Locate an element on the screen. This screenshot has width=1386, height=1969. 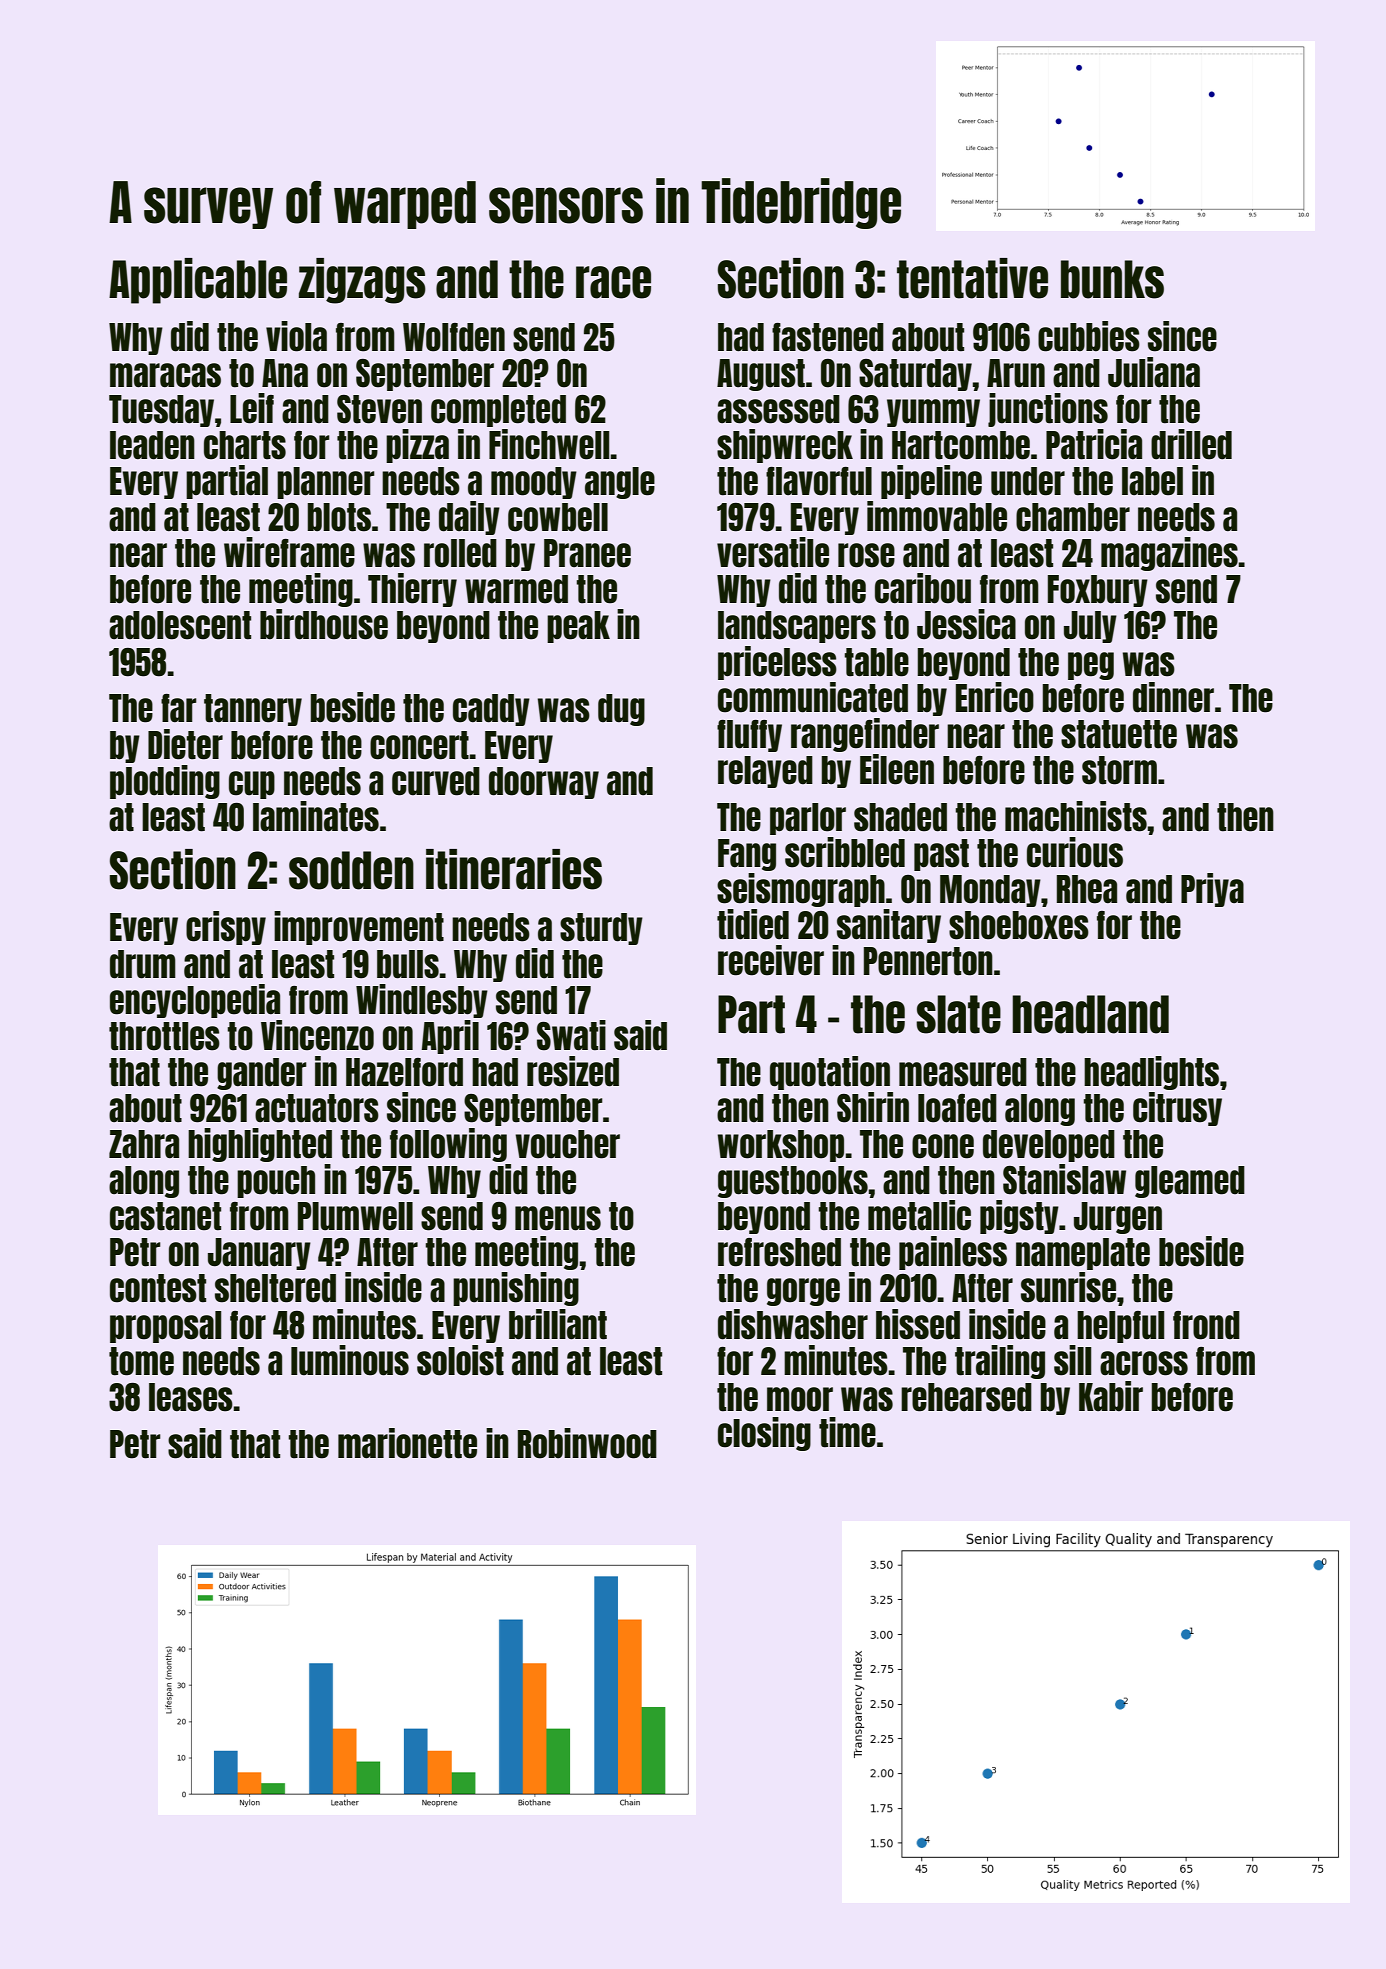
Robinwood is located at coordinates (587, 1443).
